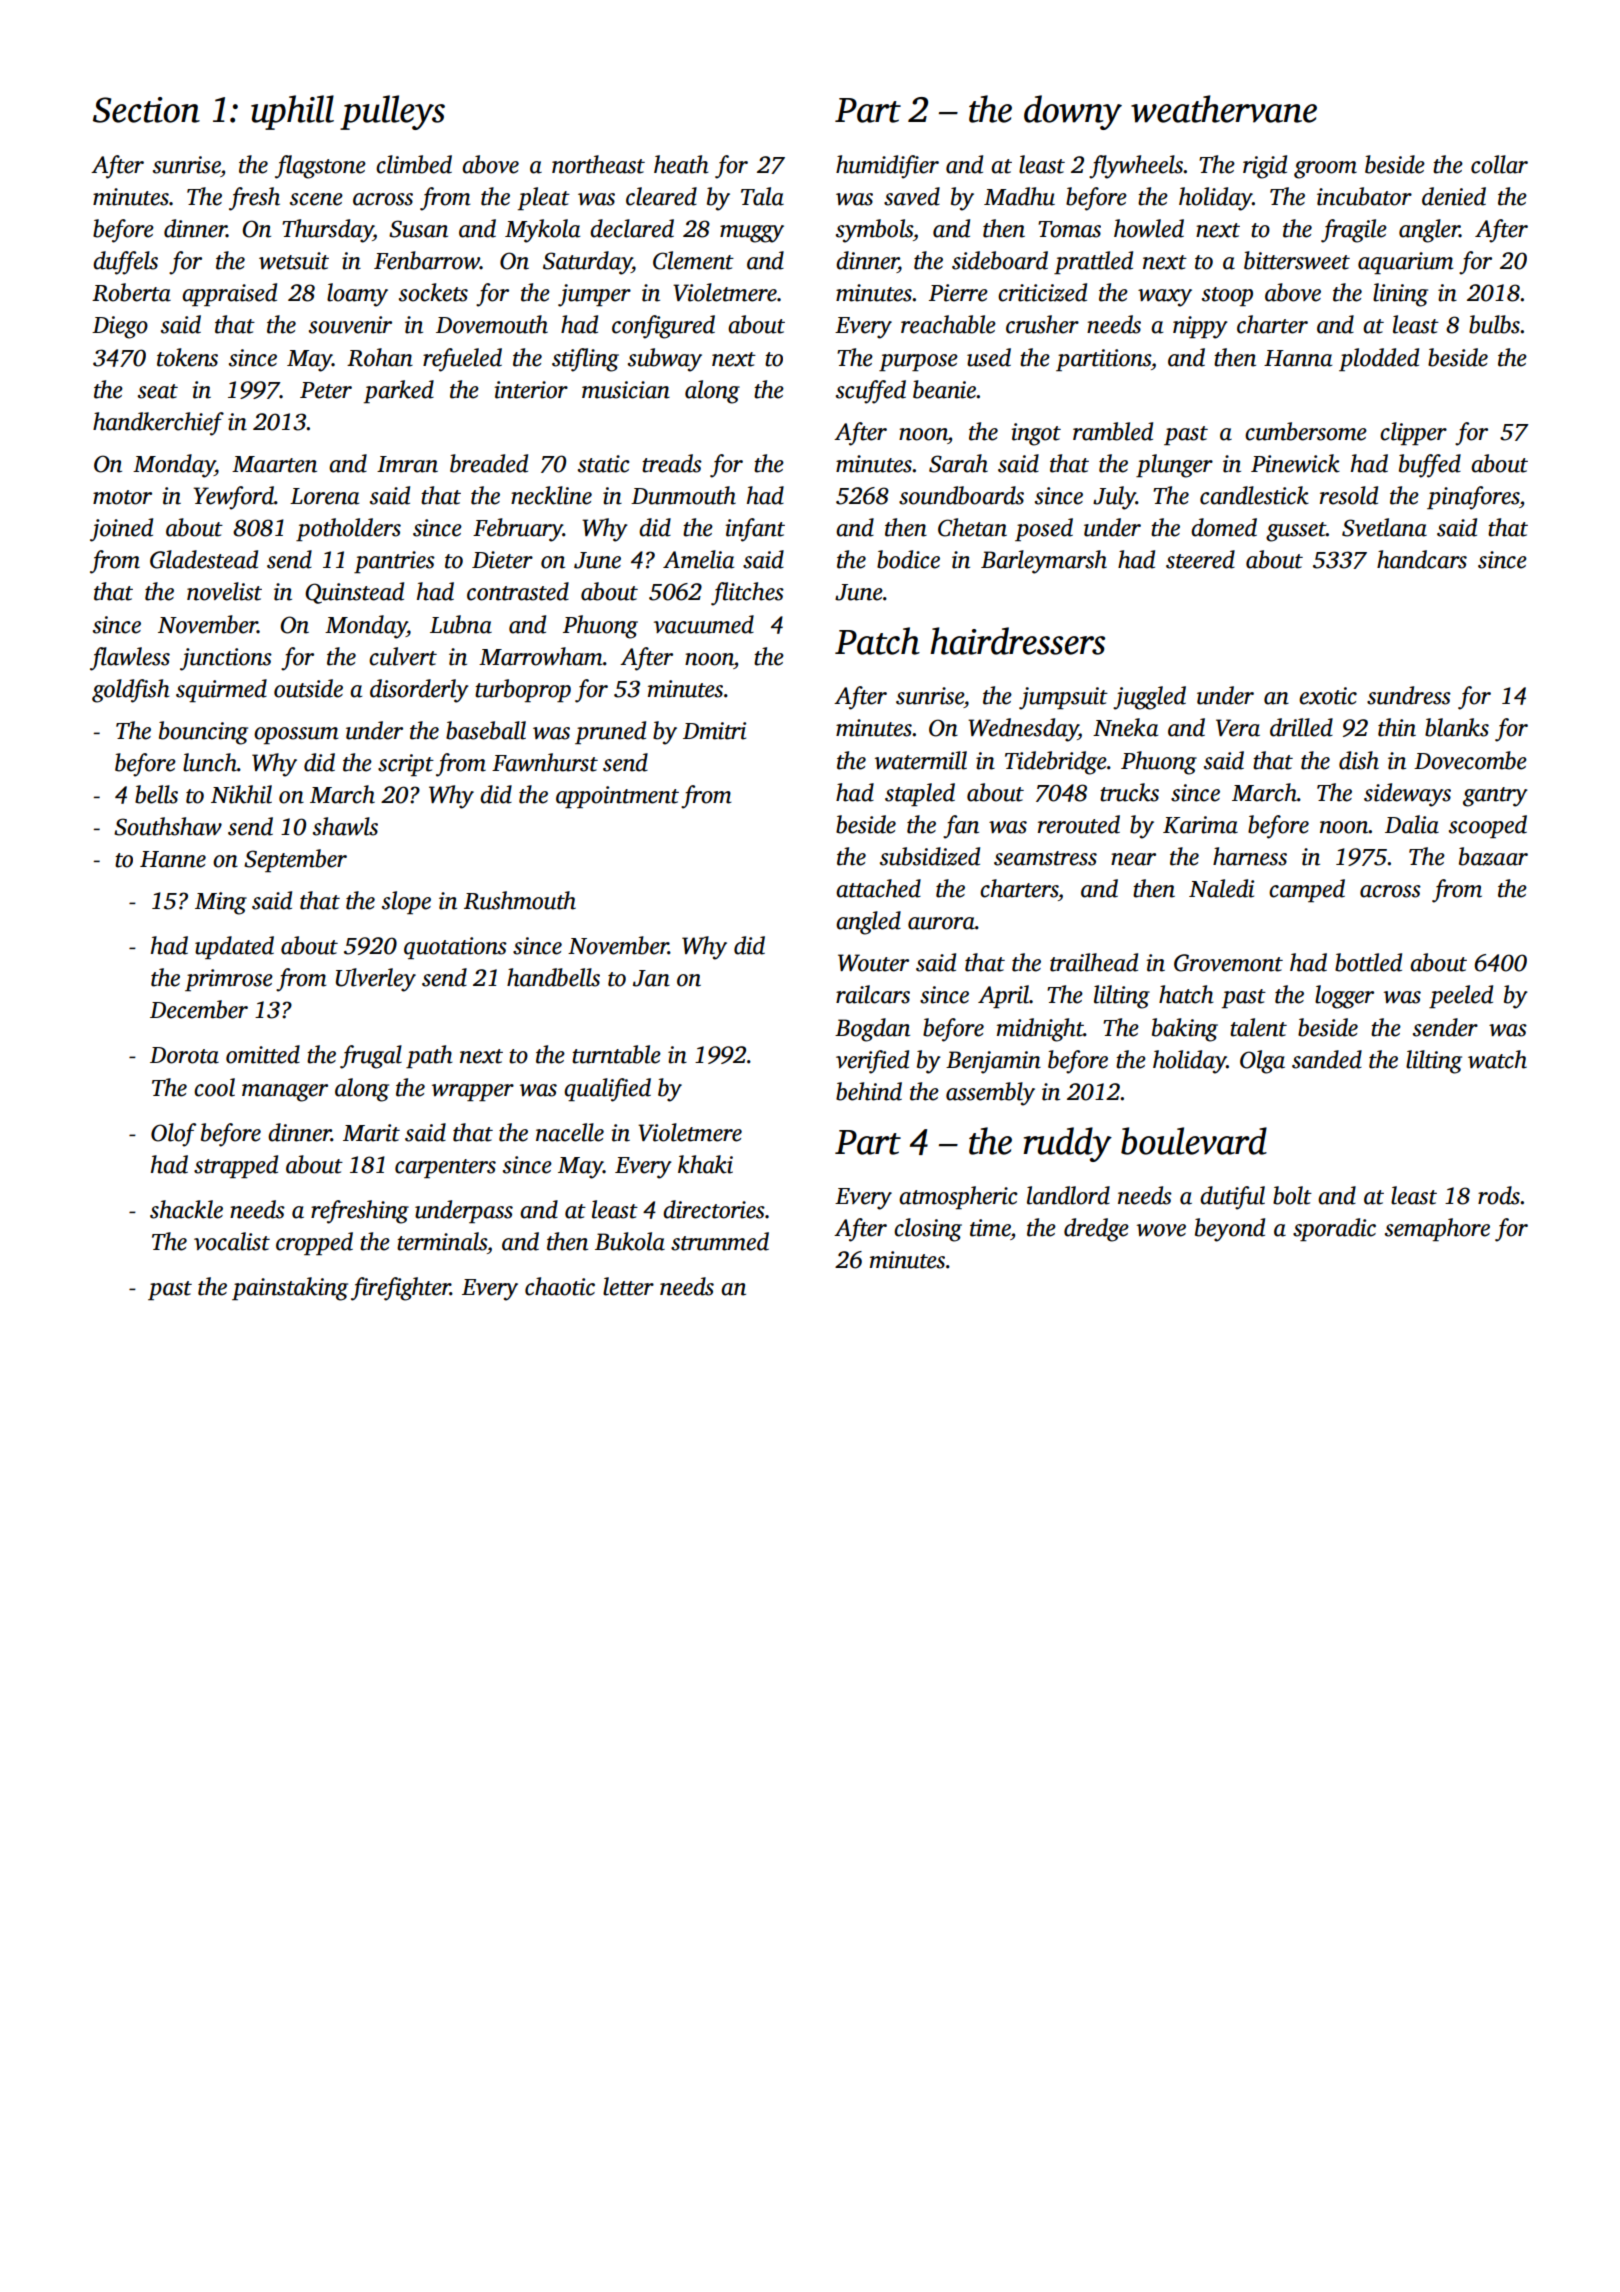 The image size is (1620, 2292). What do you see at coordinates (877, 641) in the image?
I see `Patch` at bounding box center [877, 641].
